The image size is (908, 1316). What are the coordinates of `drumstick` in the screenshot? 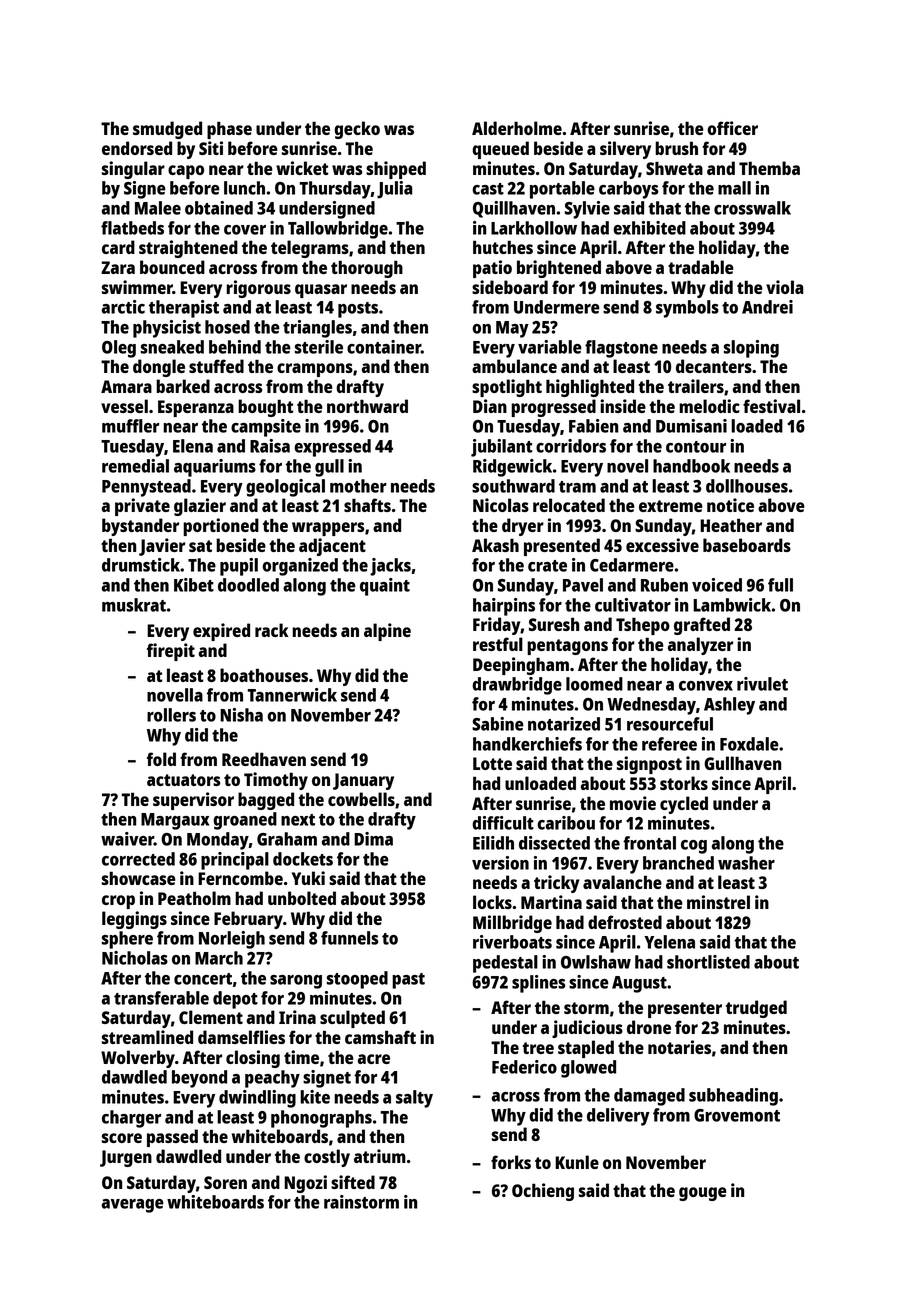 It's located at (141, 565).
